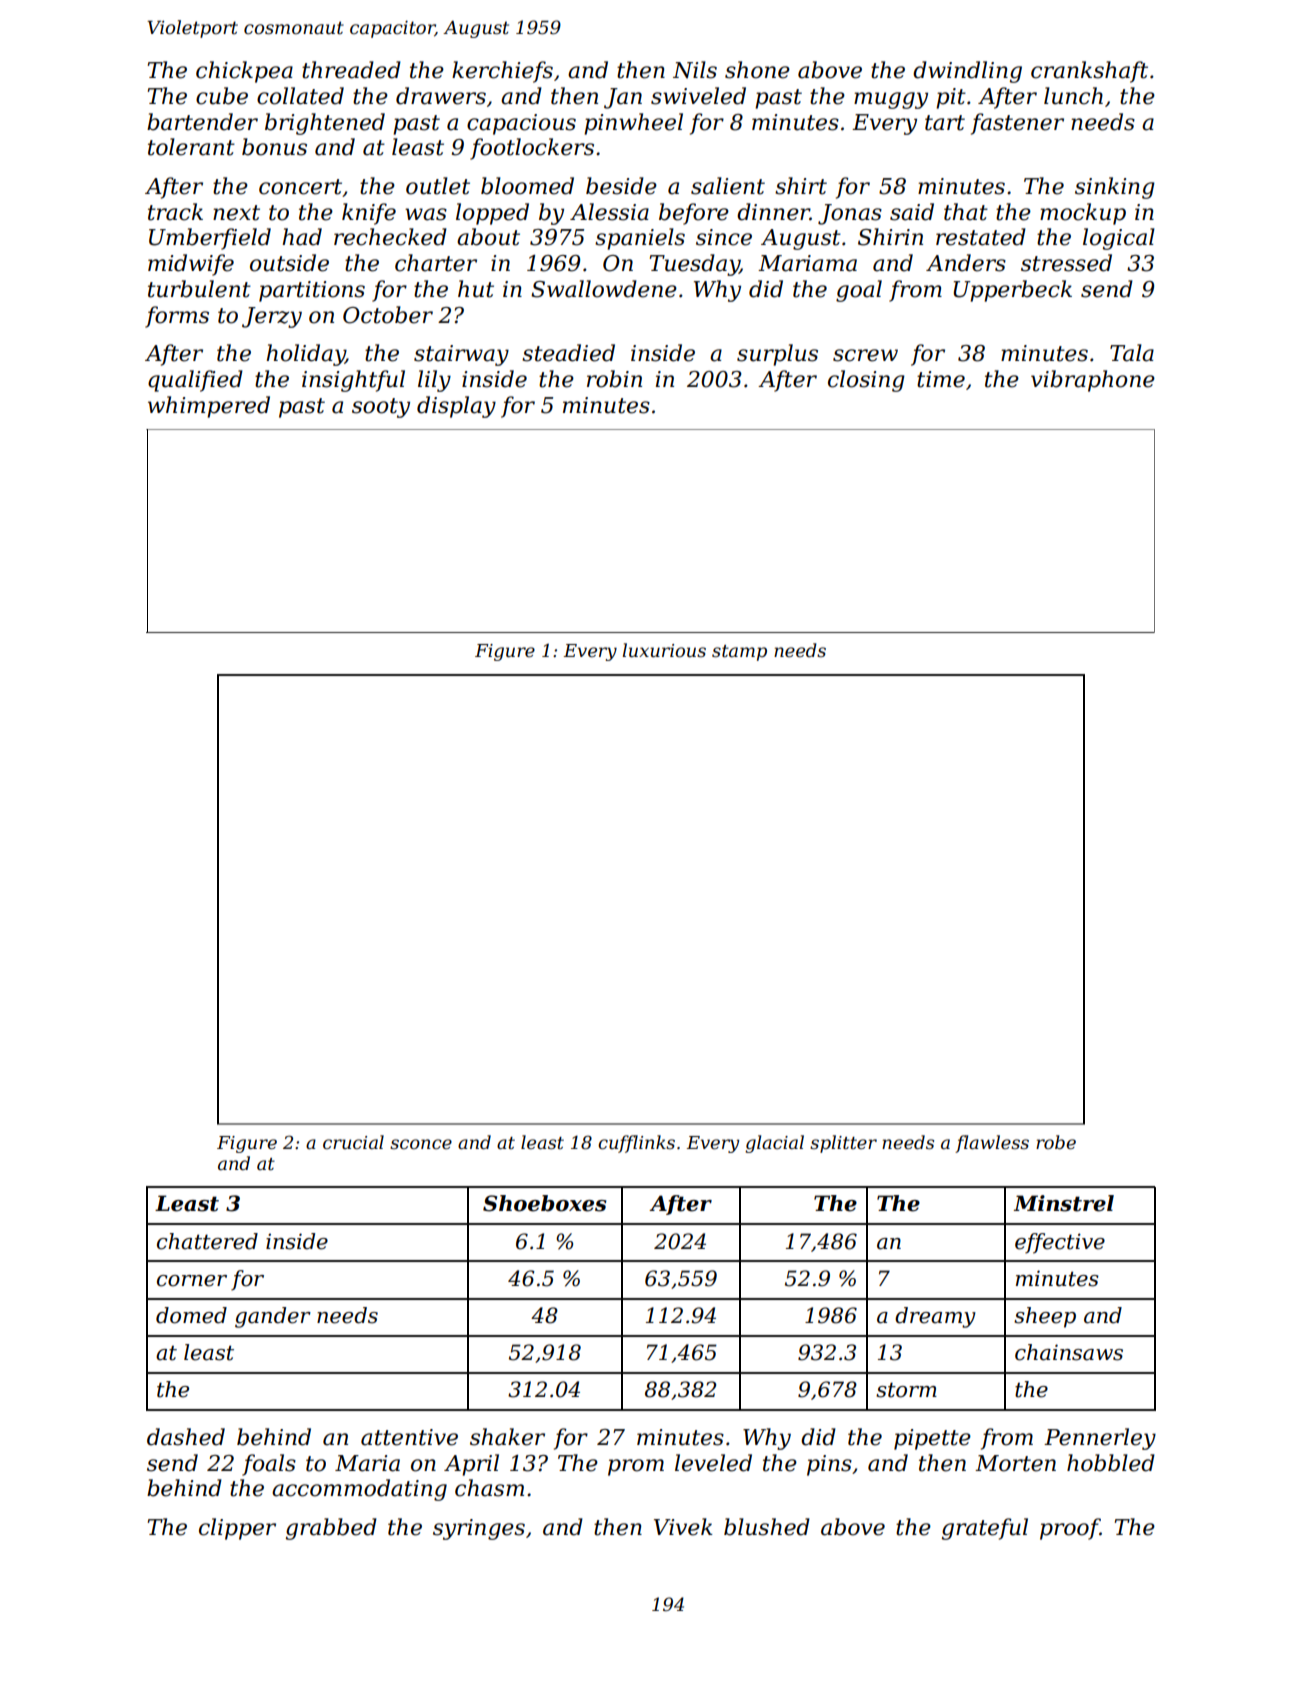  Describe the element at coordinates (636, 1144) in the screenshot. I see `cufflinks` at that location.
